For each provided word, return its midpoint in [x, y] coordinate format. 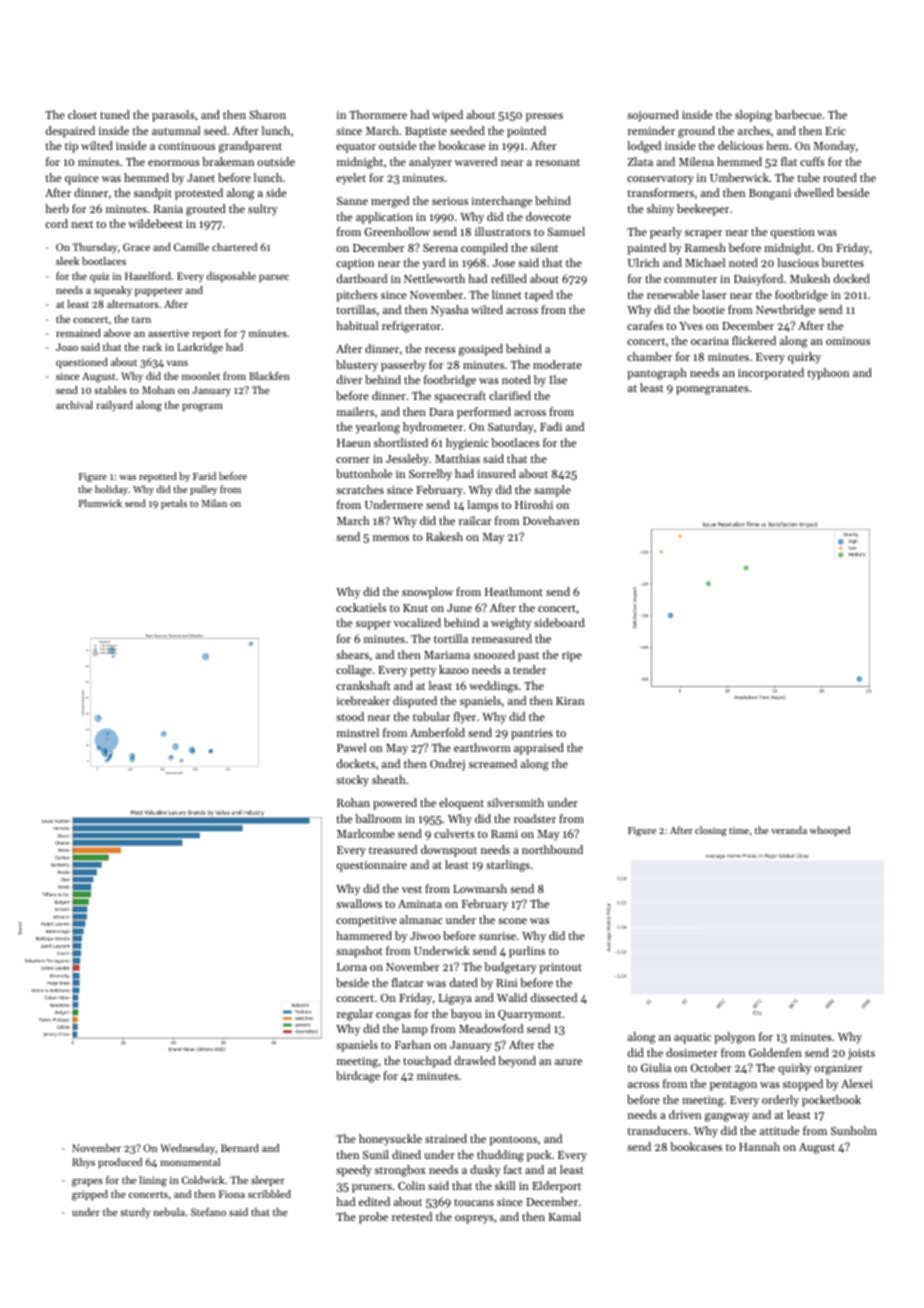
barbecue [798, 114]
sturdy [135, 1213]
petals [174, 504]
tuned [115, 114]
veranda [789, 830]
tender [529, 669]
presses [544, 117]
